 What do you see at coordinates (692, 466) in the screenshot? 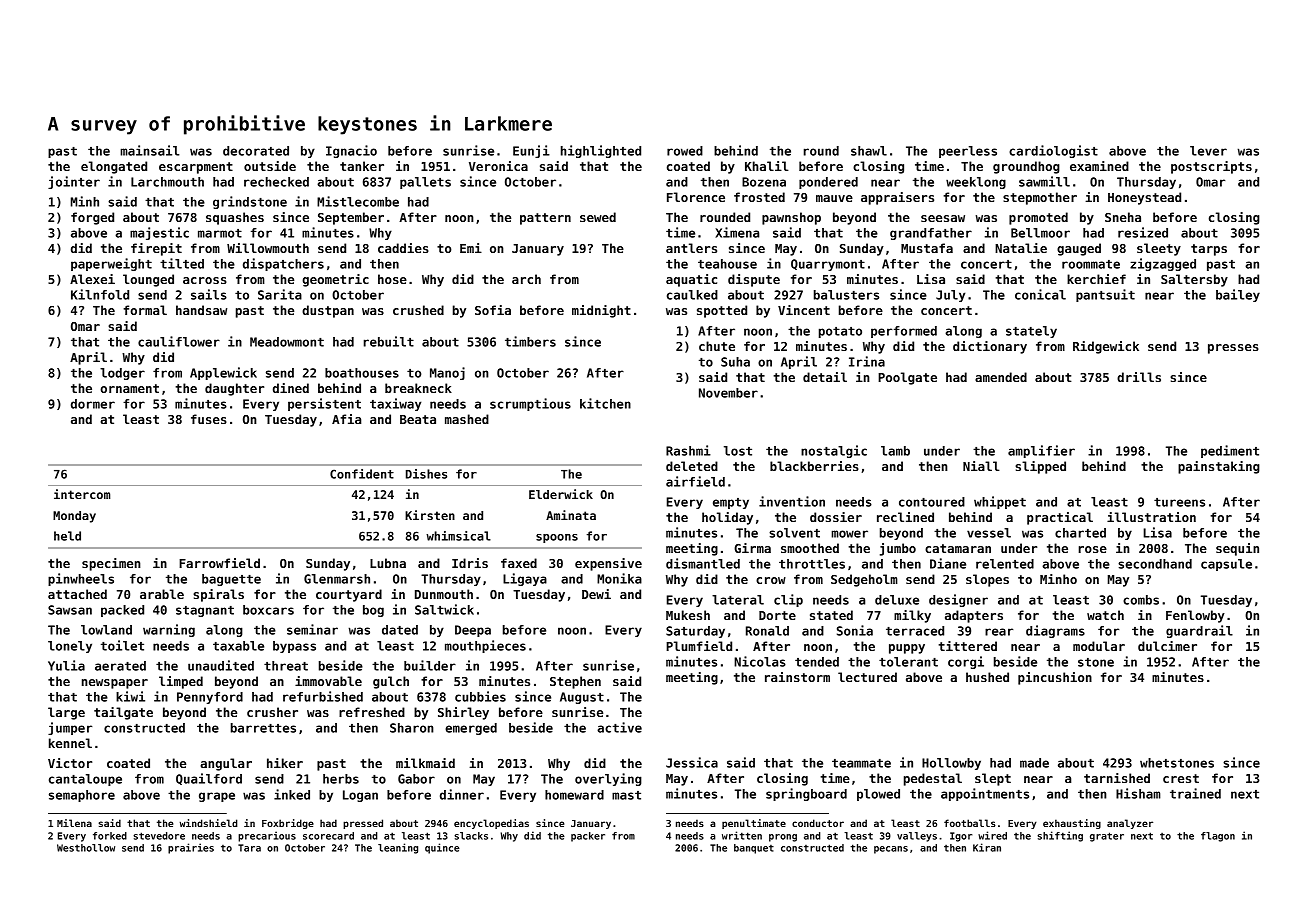
I see `deleted` at bounding box center [692, 466].
